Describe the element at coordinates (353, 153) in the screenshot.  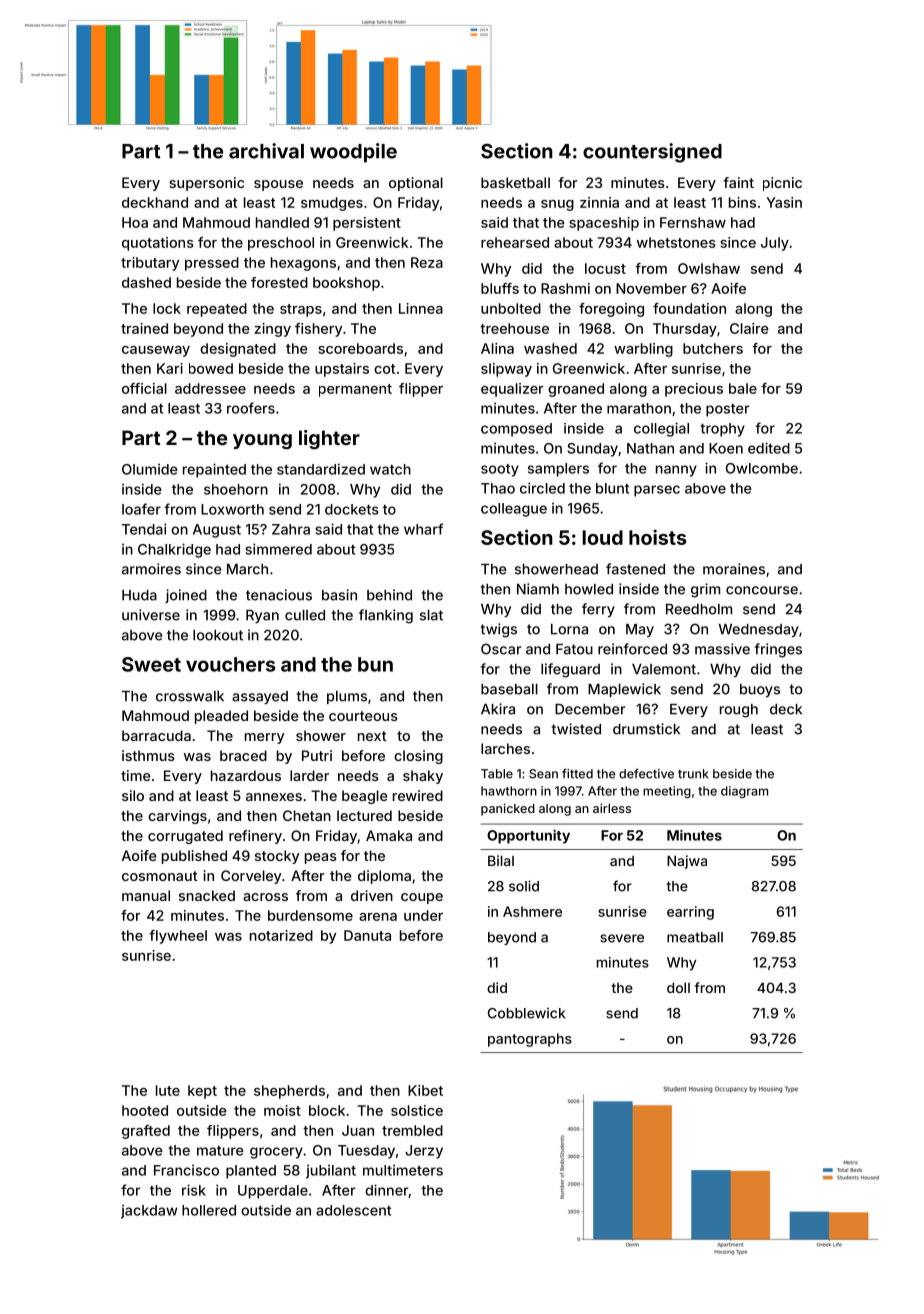
I see `woodpile` at that location.
